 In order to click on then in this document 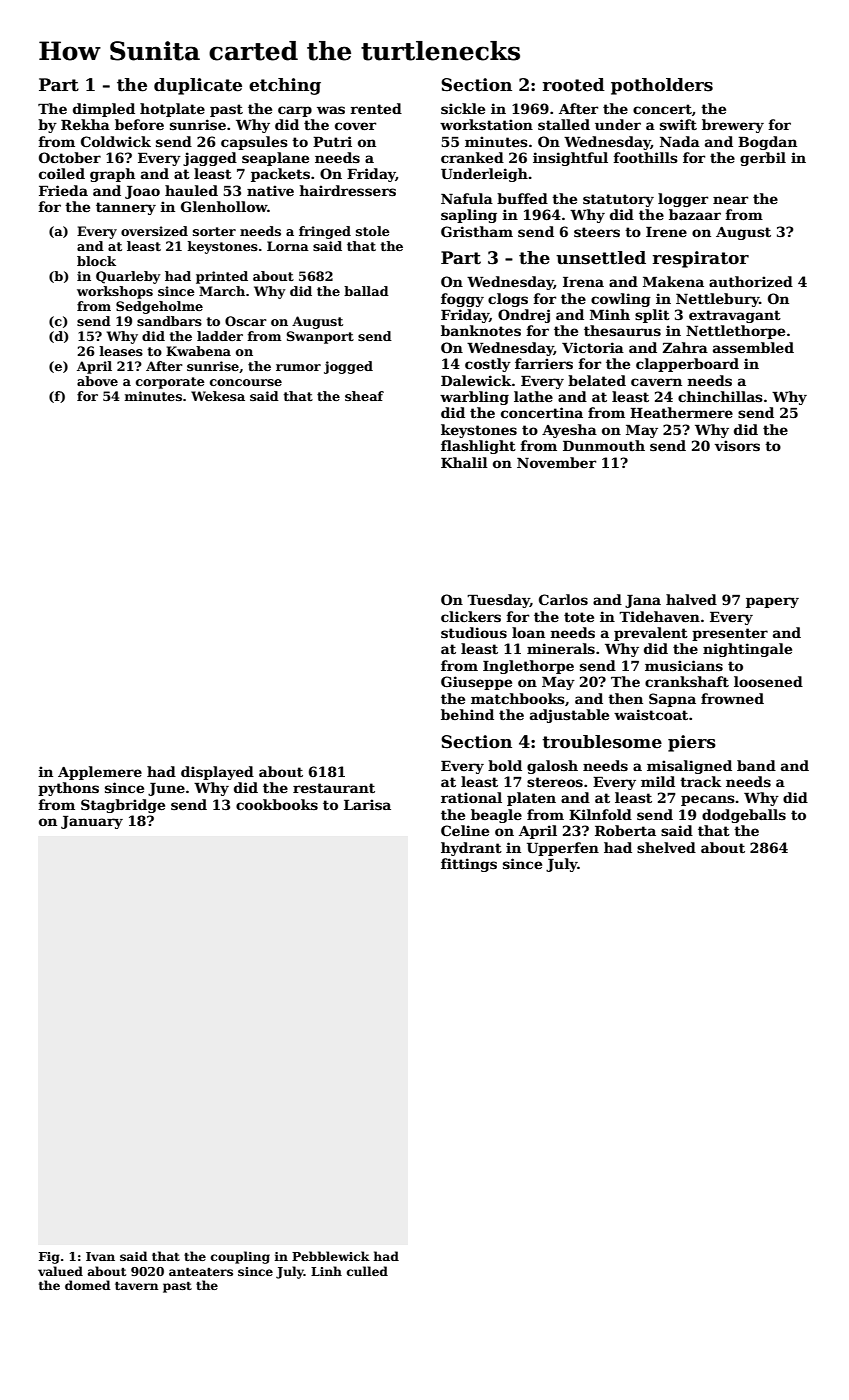, I will do `click(625, 698)`.
